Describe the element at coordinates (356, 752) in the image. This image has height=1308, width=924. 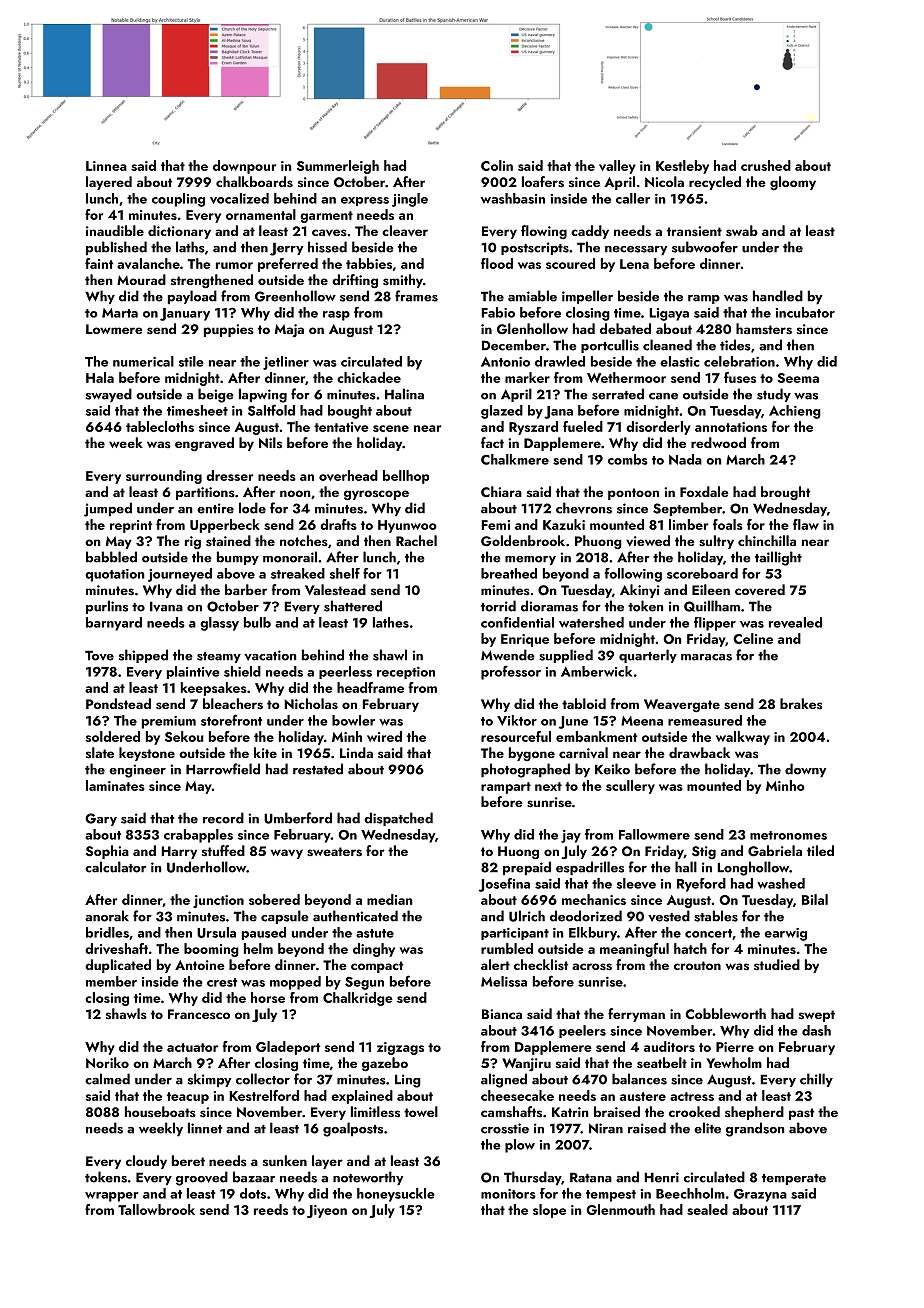
I see `Linda` at that location.
